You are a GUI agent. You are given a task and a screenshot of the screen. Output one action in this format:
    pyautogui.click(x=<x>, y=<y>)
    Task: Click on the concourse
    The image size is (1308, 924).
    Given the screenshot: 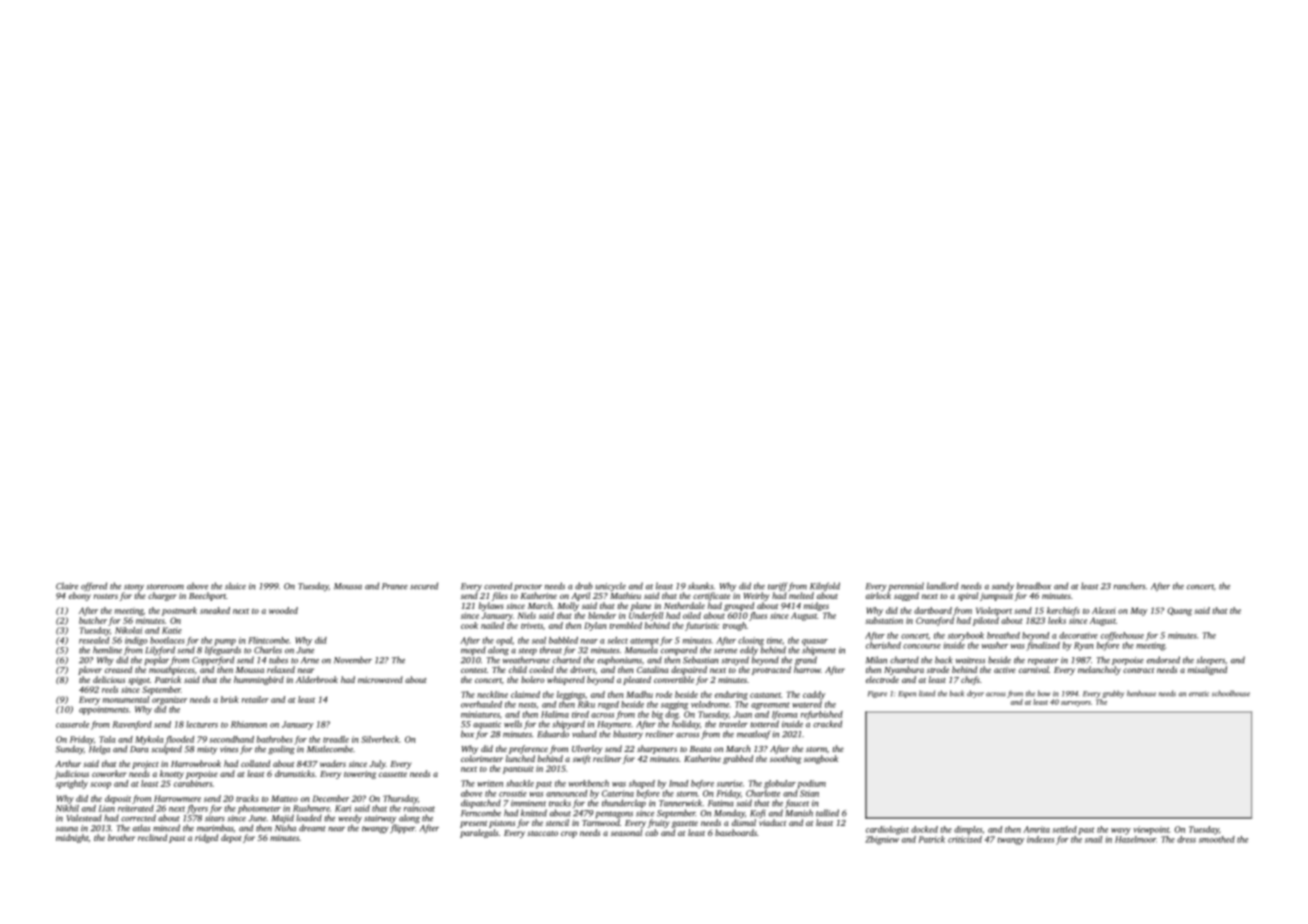 What is the action you would take?
    pyautogui.click(x=922, y=646)
